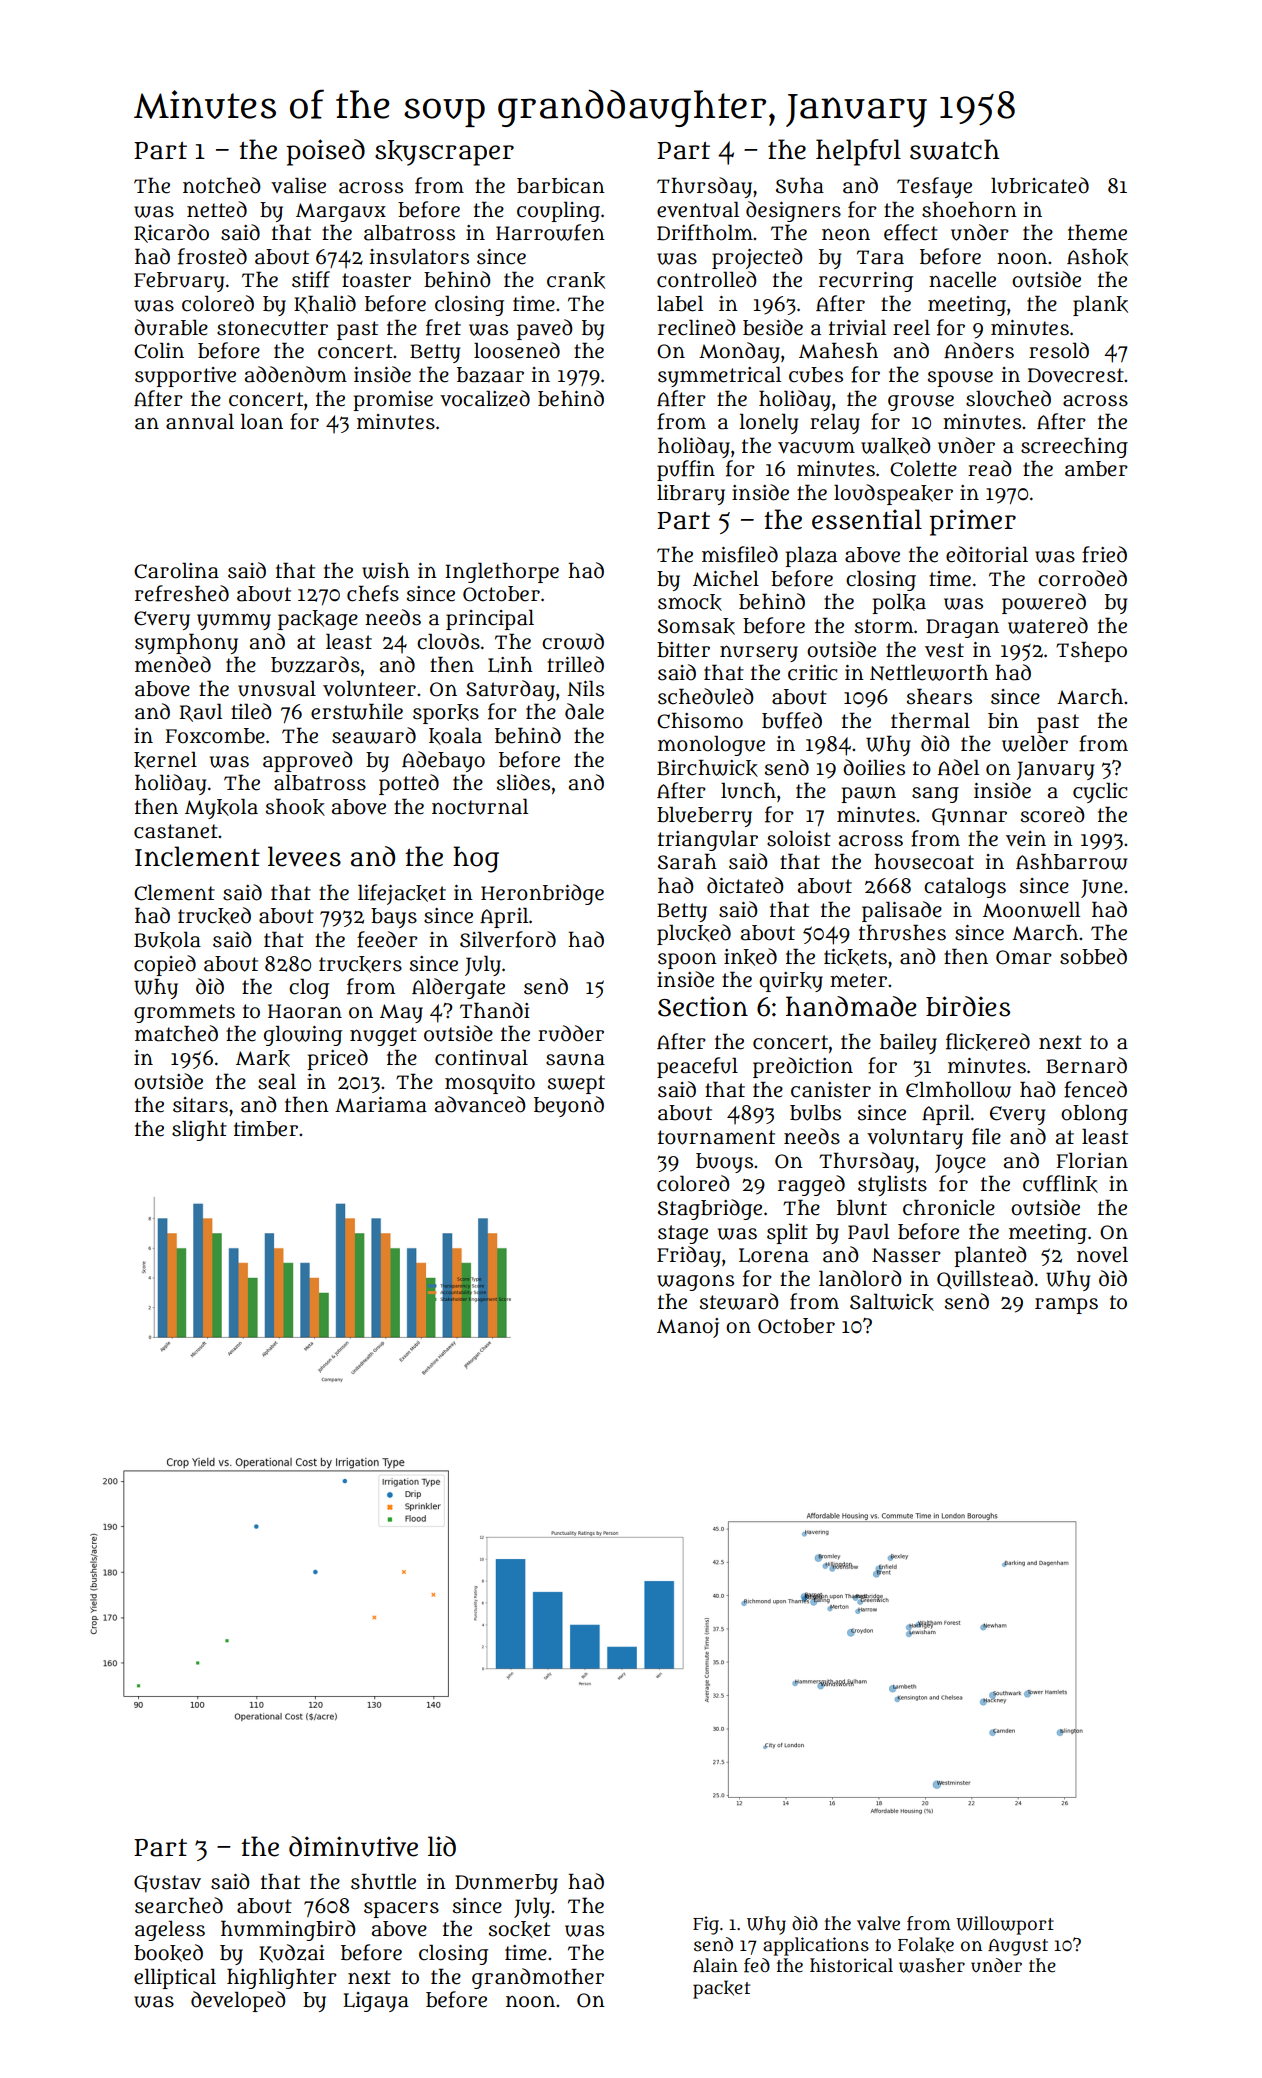  Describe the element at coordinates (288, 1930) in the page. I see `hummingbird` at that location.
